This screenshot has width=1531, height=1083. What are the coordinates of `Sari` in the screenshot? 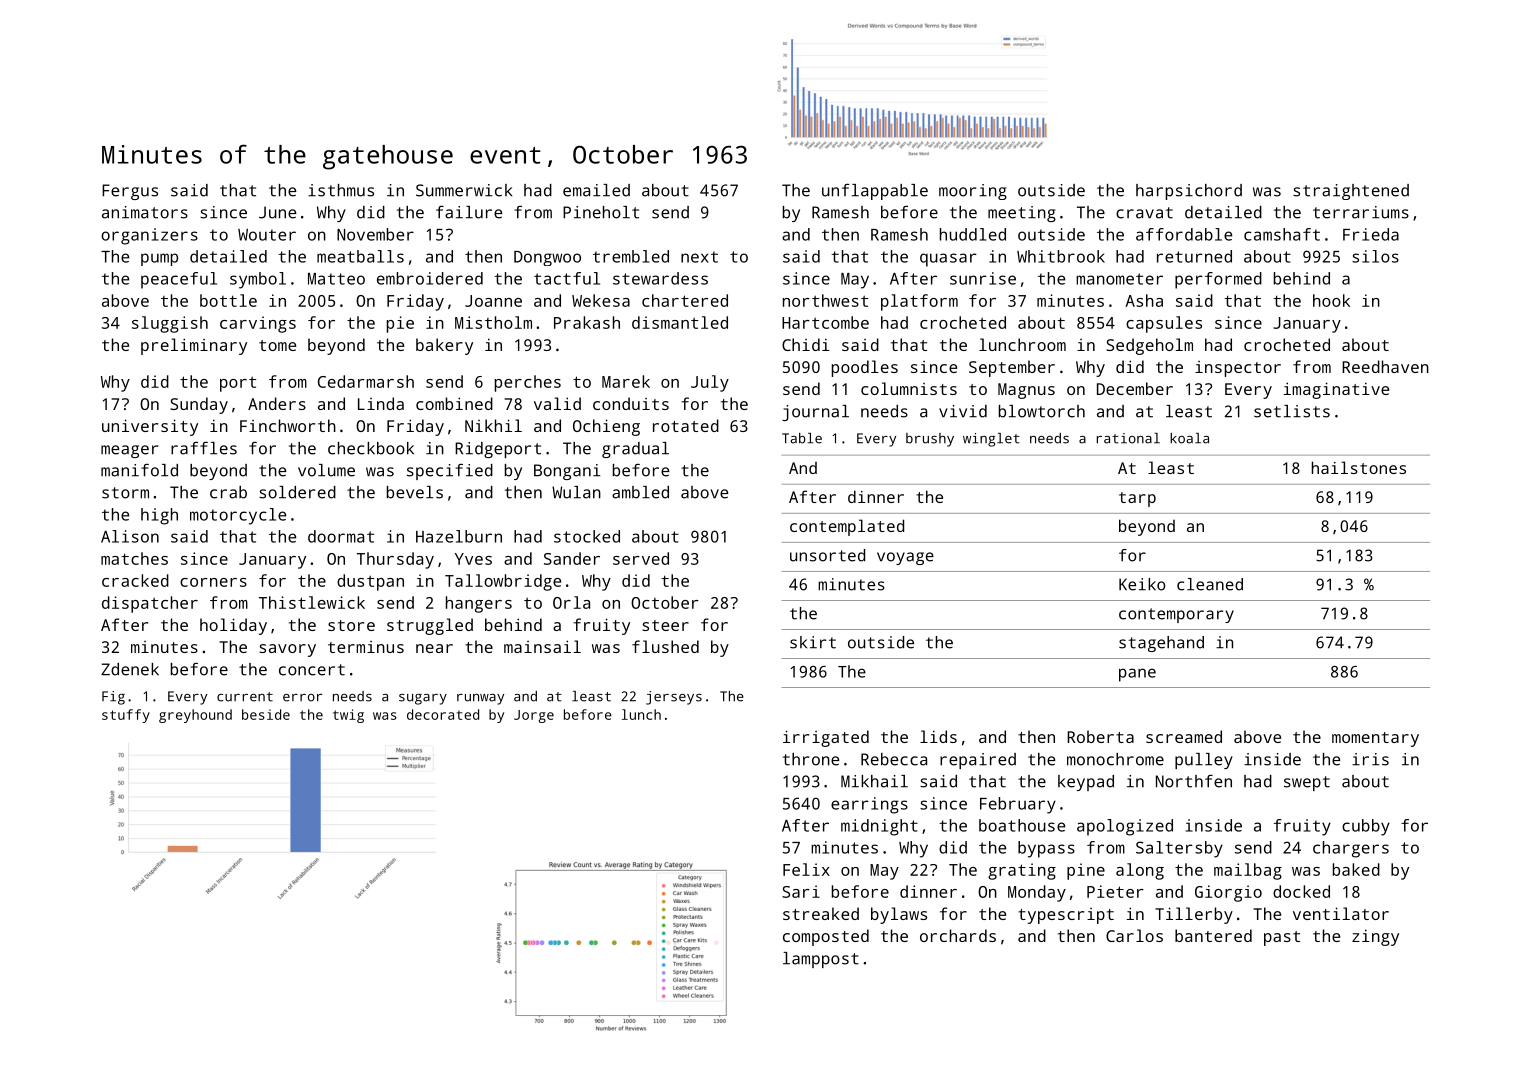 It's located at (801, 891).
